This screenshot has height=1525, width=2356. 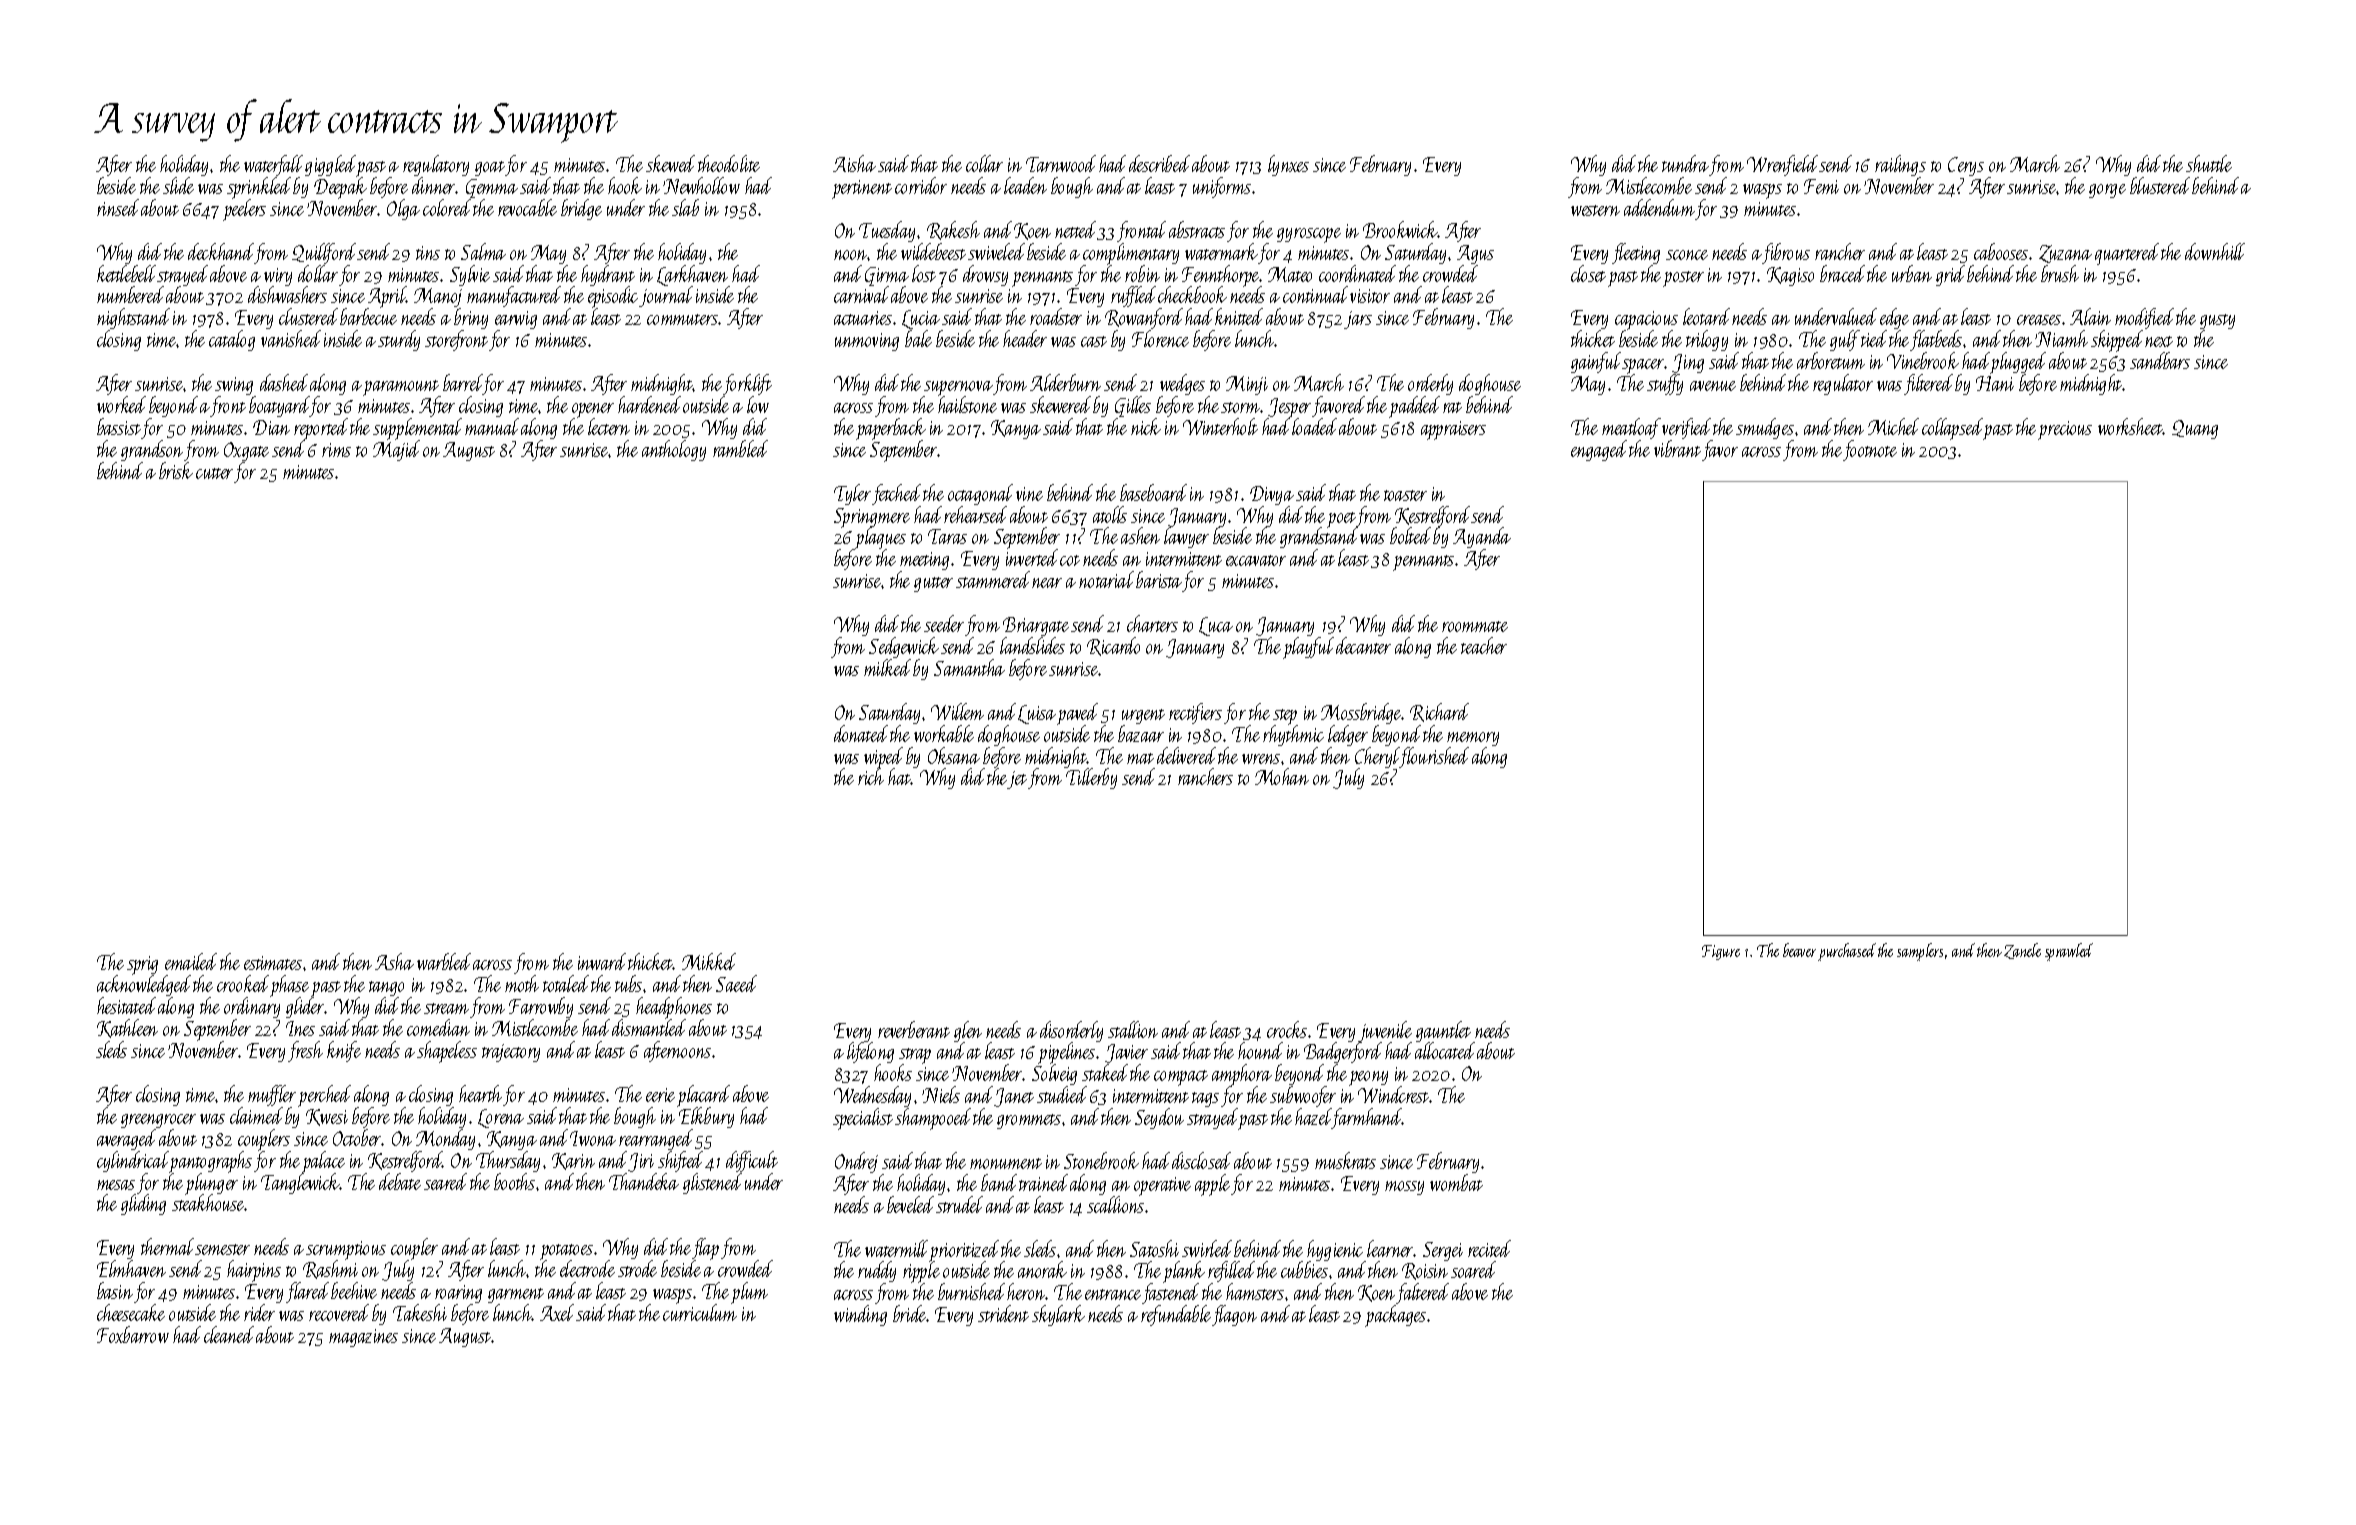 What do you see at coordinates (1075, 229) in the screenshot?
I see `netted` at bounding box center [1075, 229].
